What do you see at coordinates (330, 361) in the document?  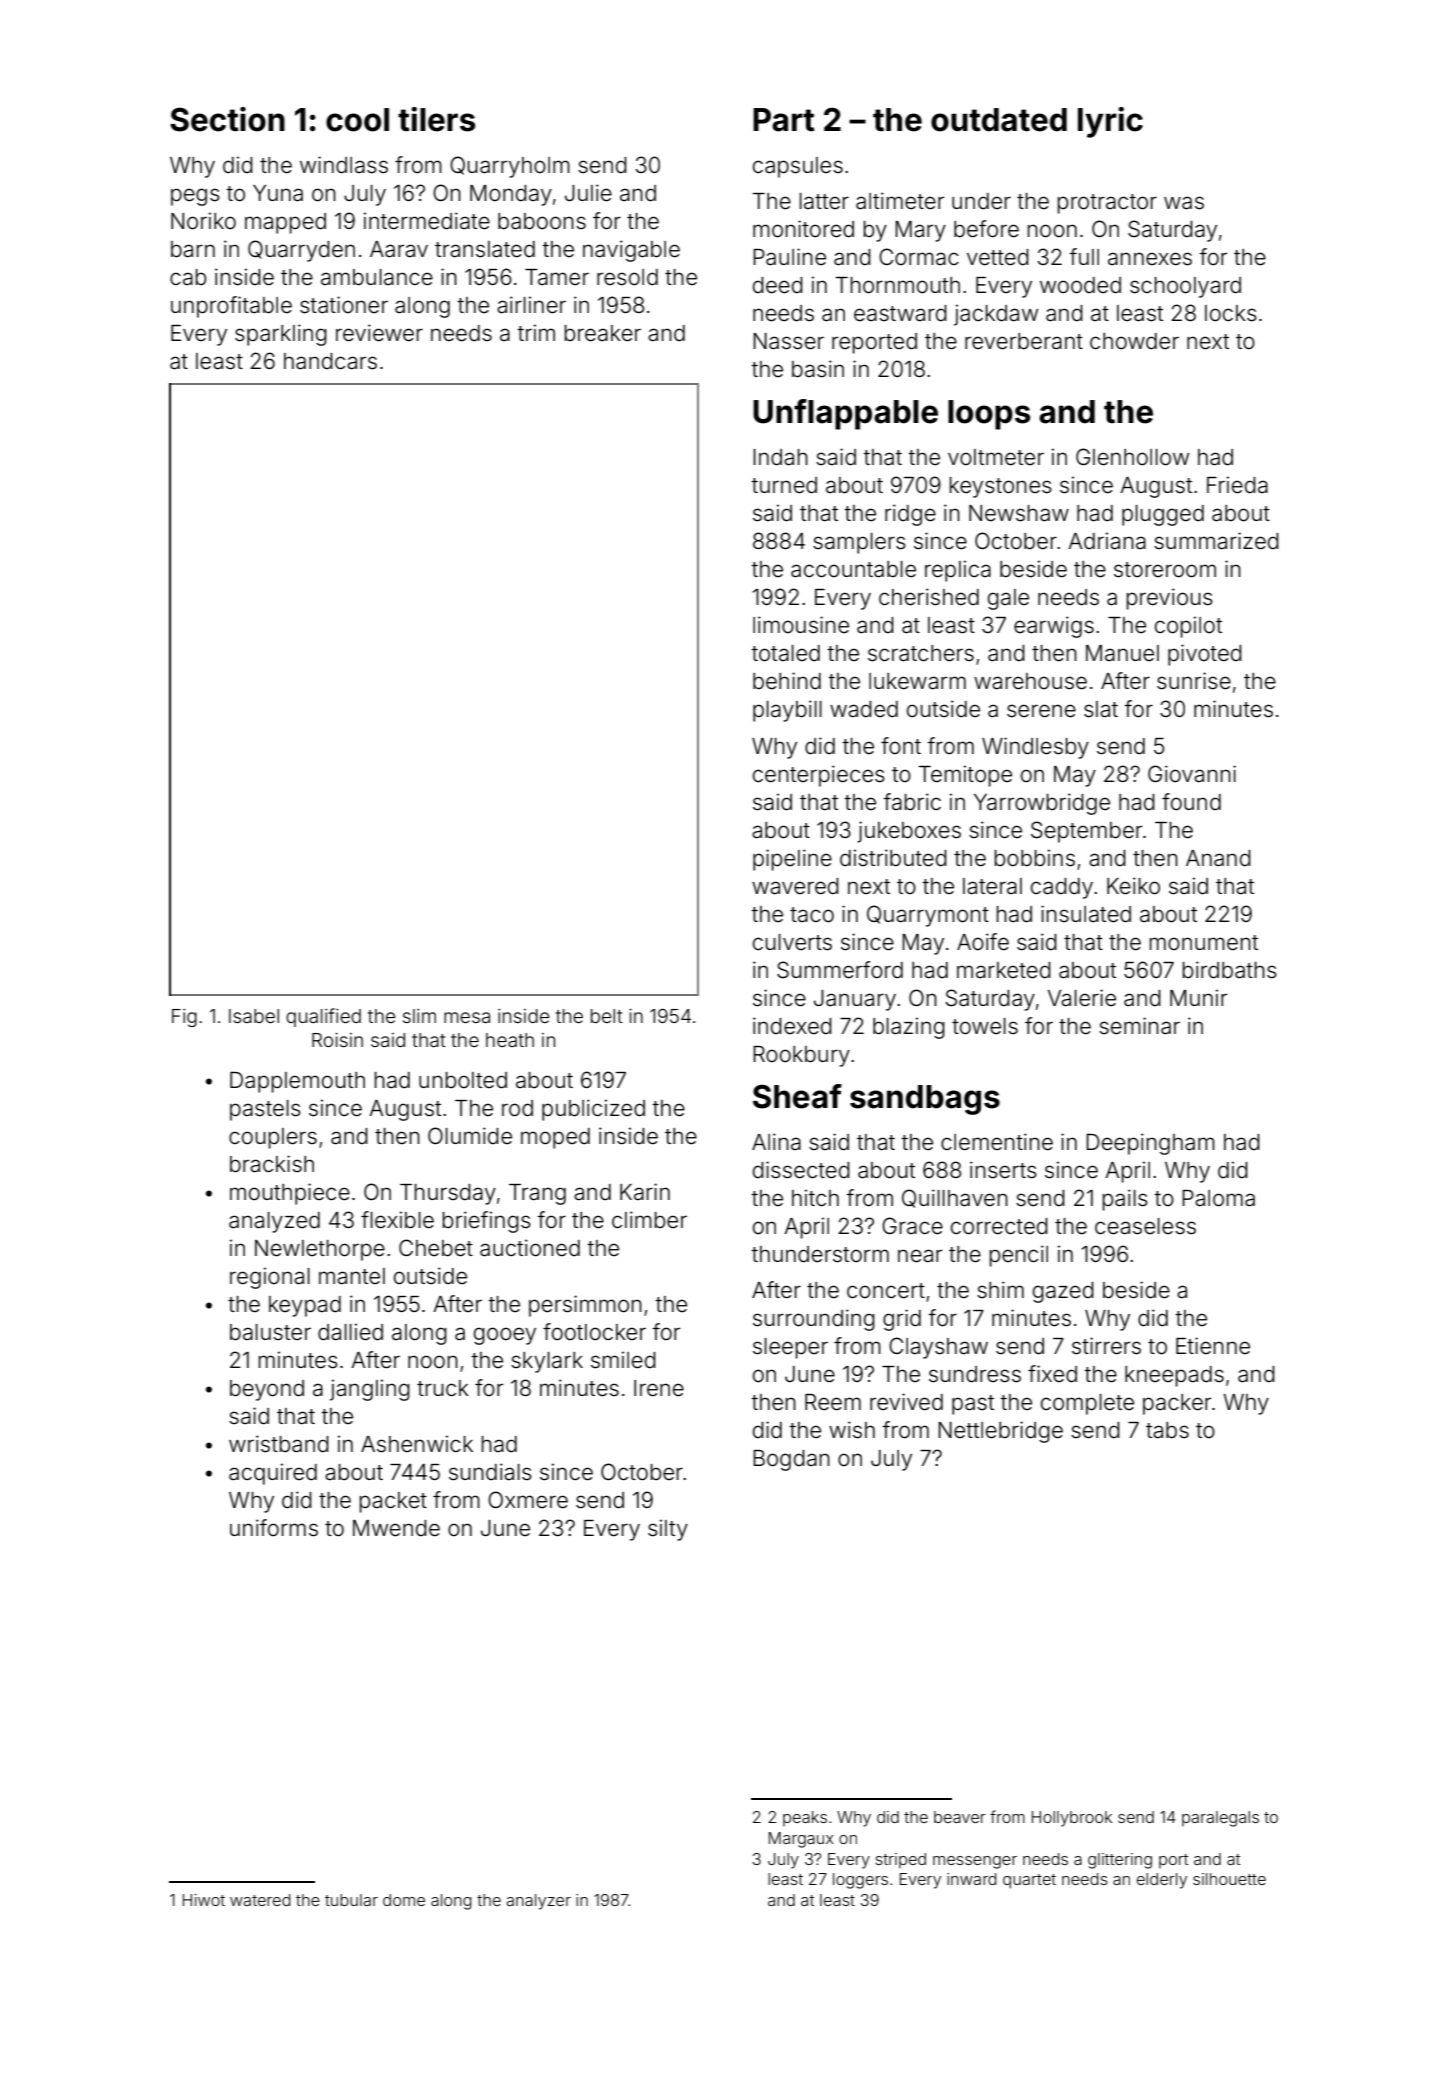 I see `handcars` at bounding box center [330, 361].
